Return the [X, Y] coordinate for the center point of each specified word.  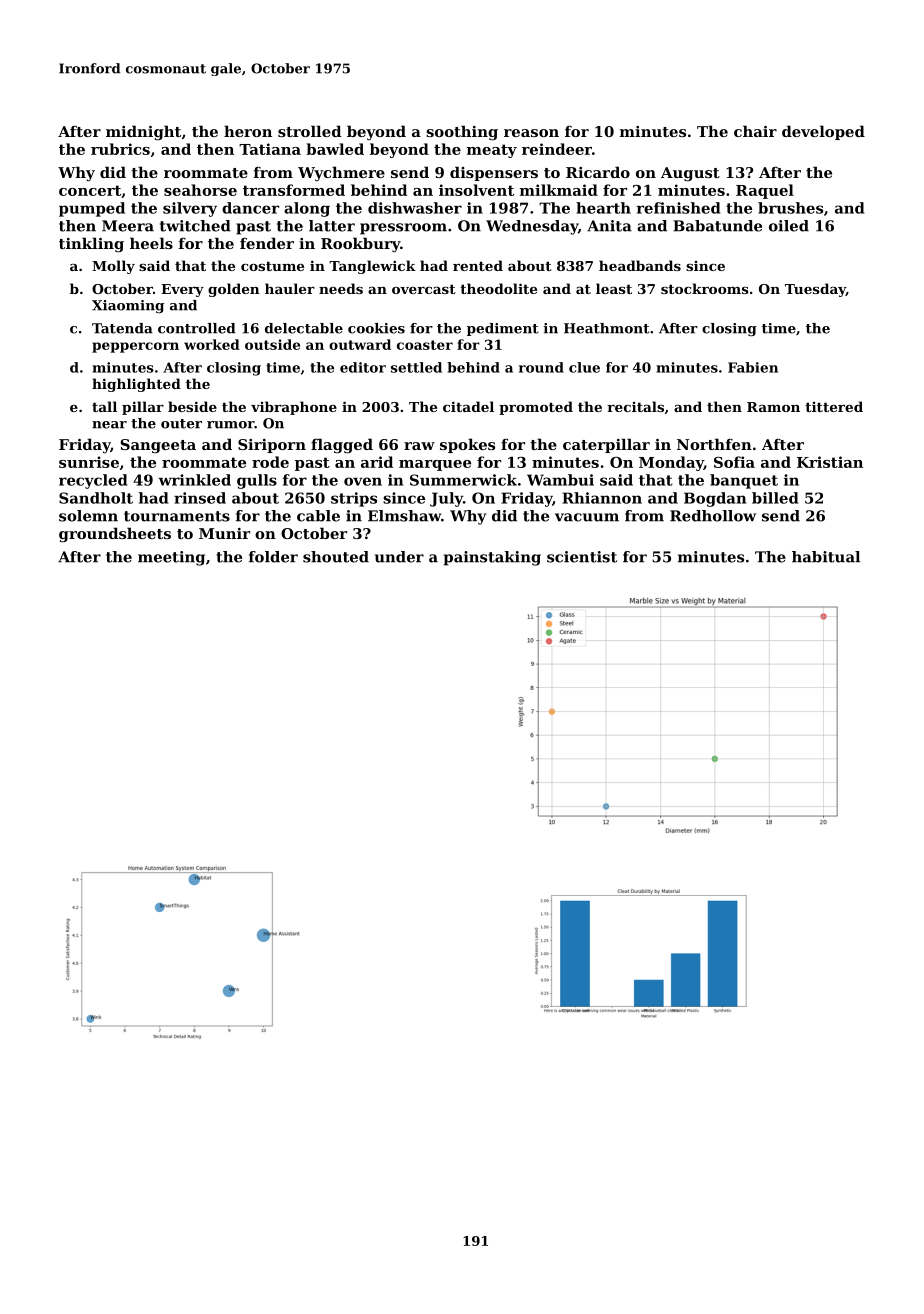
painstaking [492, 558]
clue [584, 367]
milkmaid [559, 190]
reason [531, 133]
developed [823, 132]
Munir [224, 533]
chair [755, 131]
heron [248, 131]
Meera [128, 226]
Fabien [753, 367]
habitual [826, 557]
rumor [230, 425]
